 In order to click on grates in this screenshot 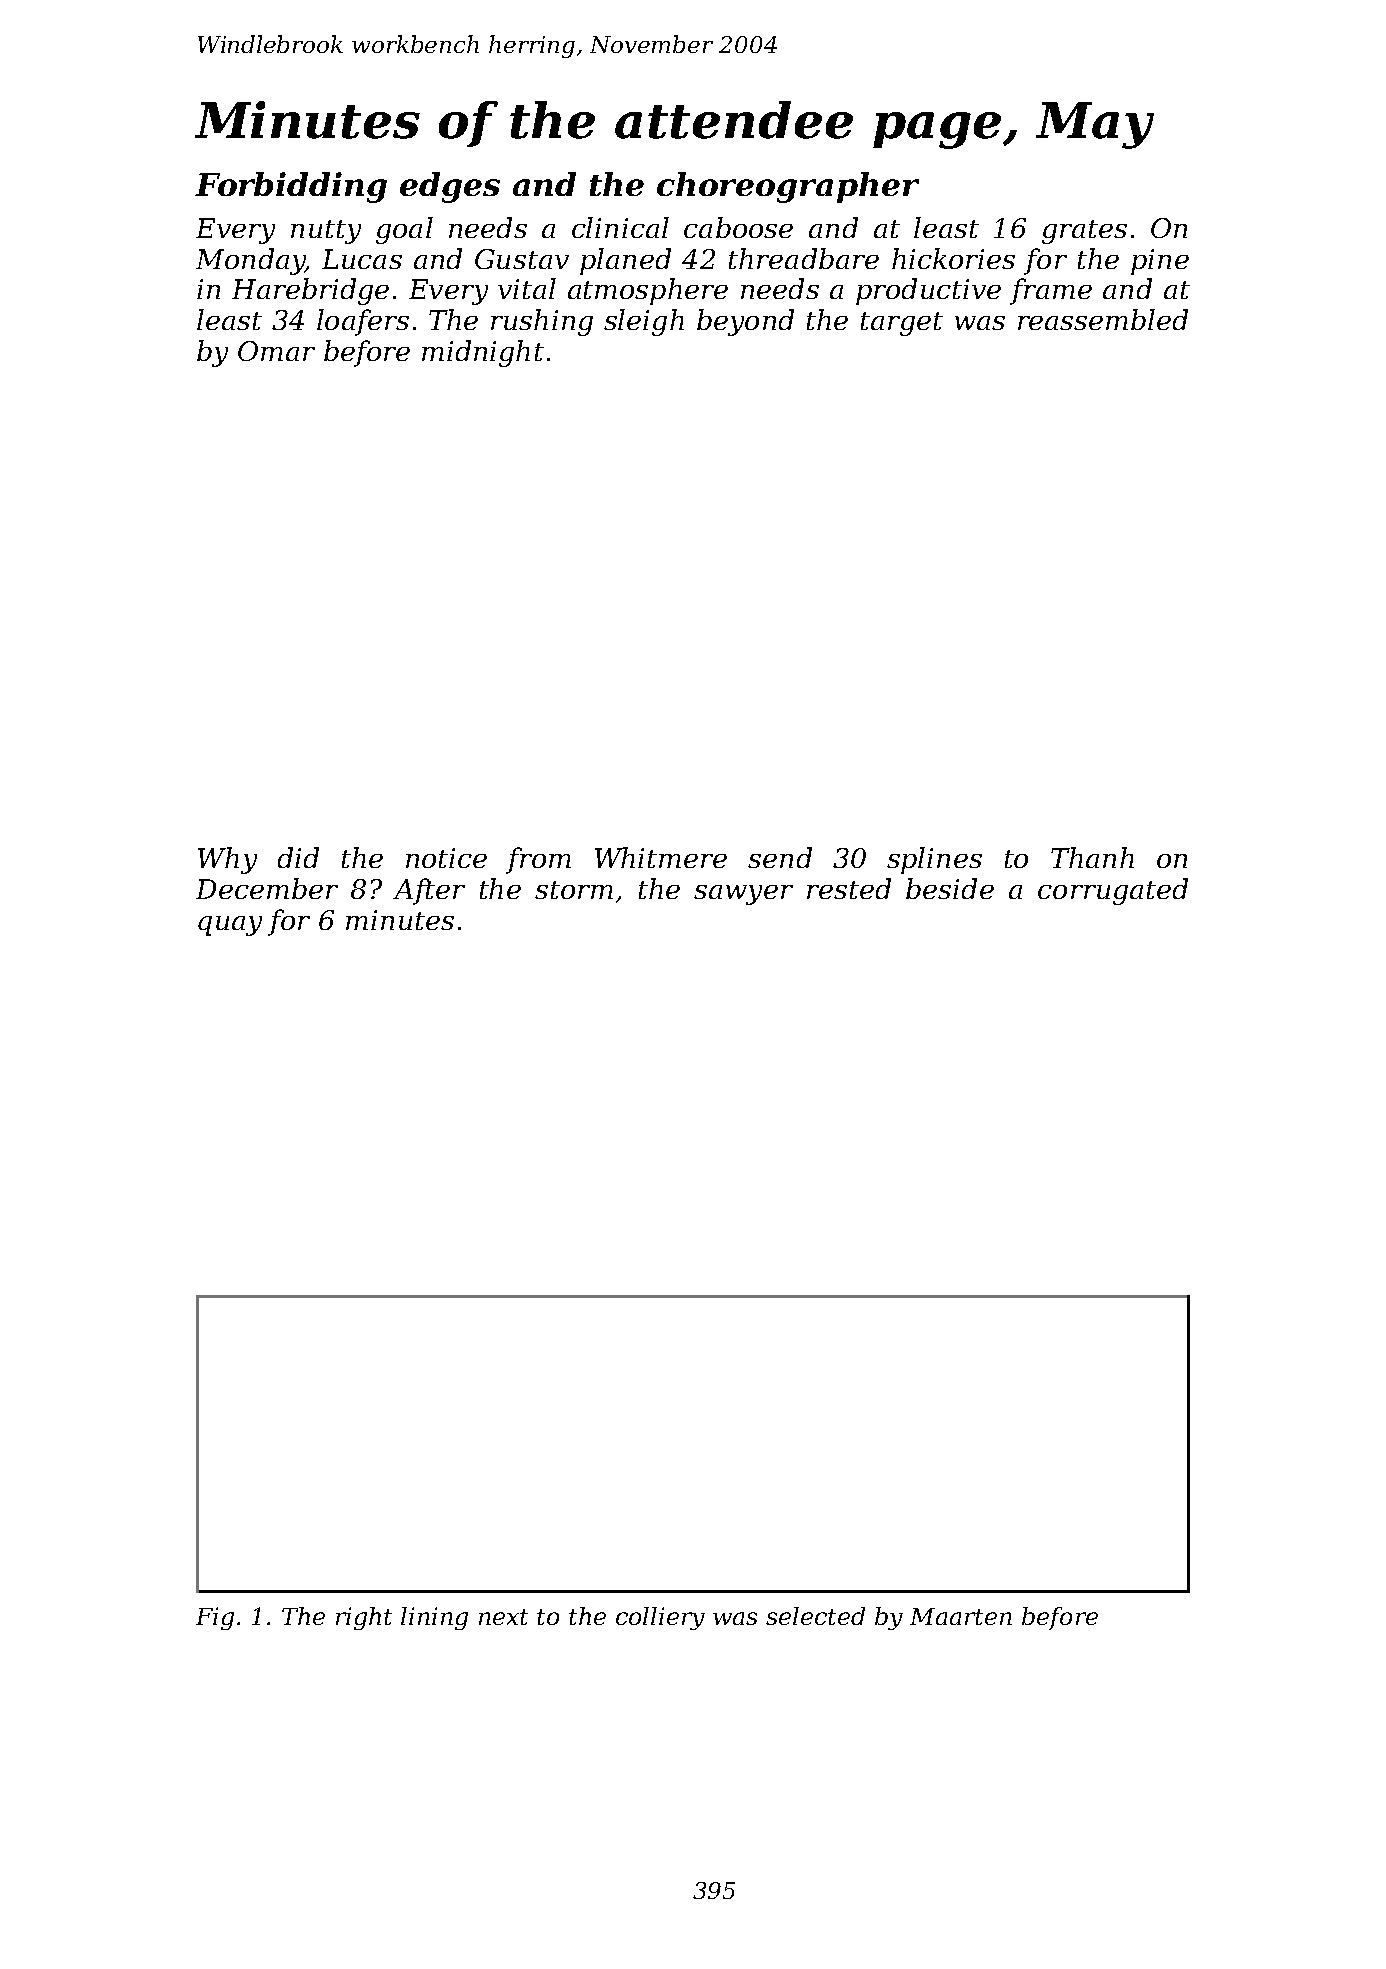, I will do `click(1084, 232)`.
